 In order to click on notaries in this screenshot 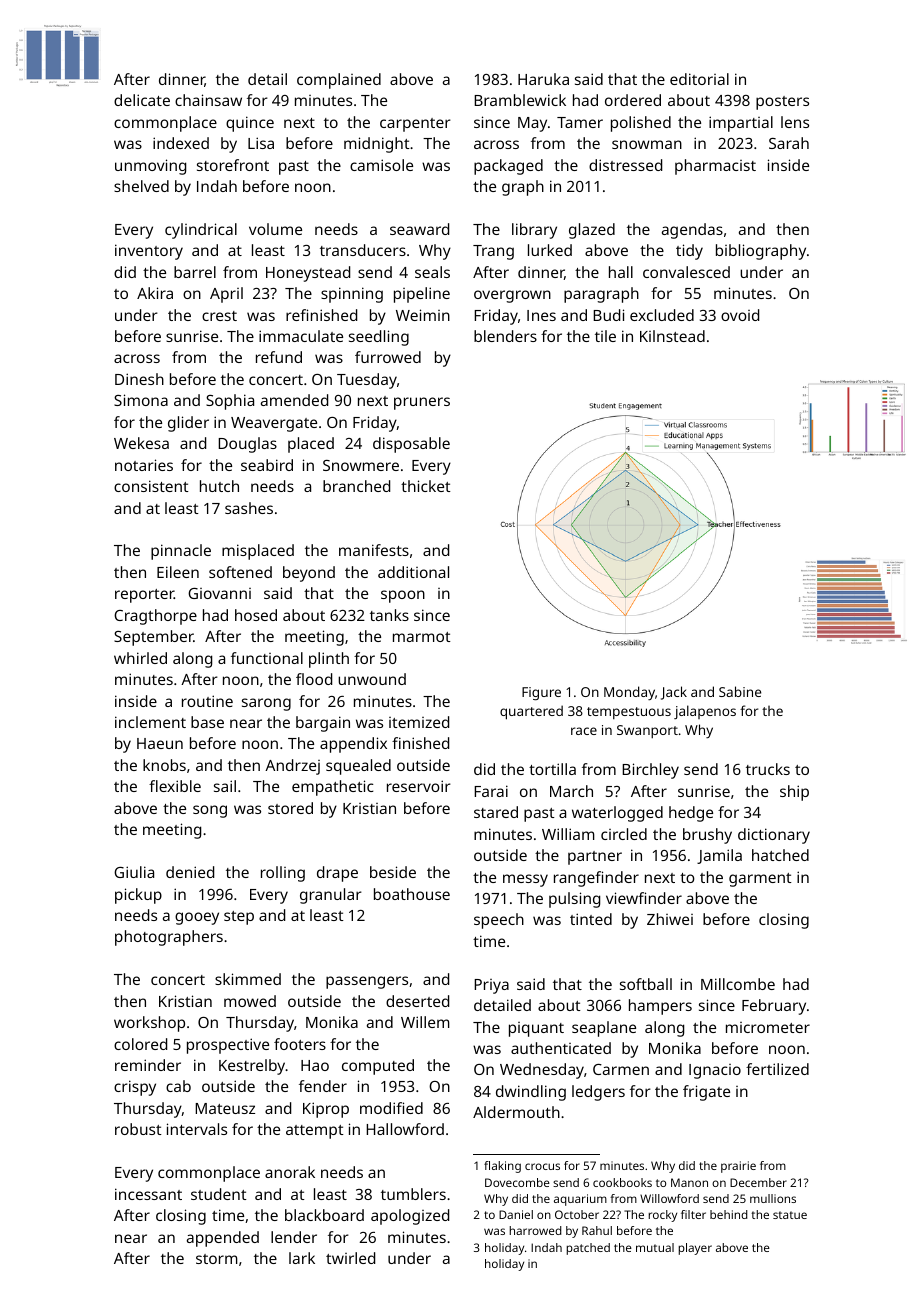, I will do `click(144, 465)`.
